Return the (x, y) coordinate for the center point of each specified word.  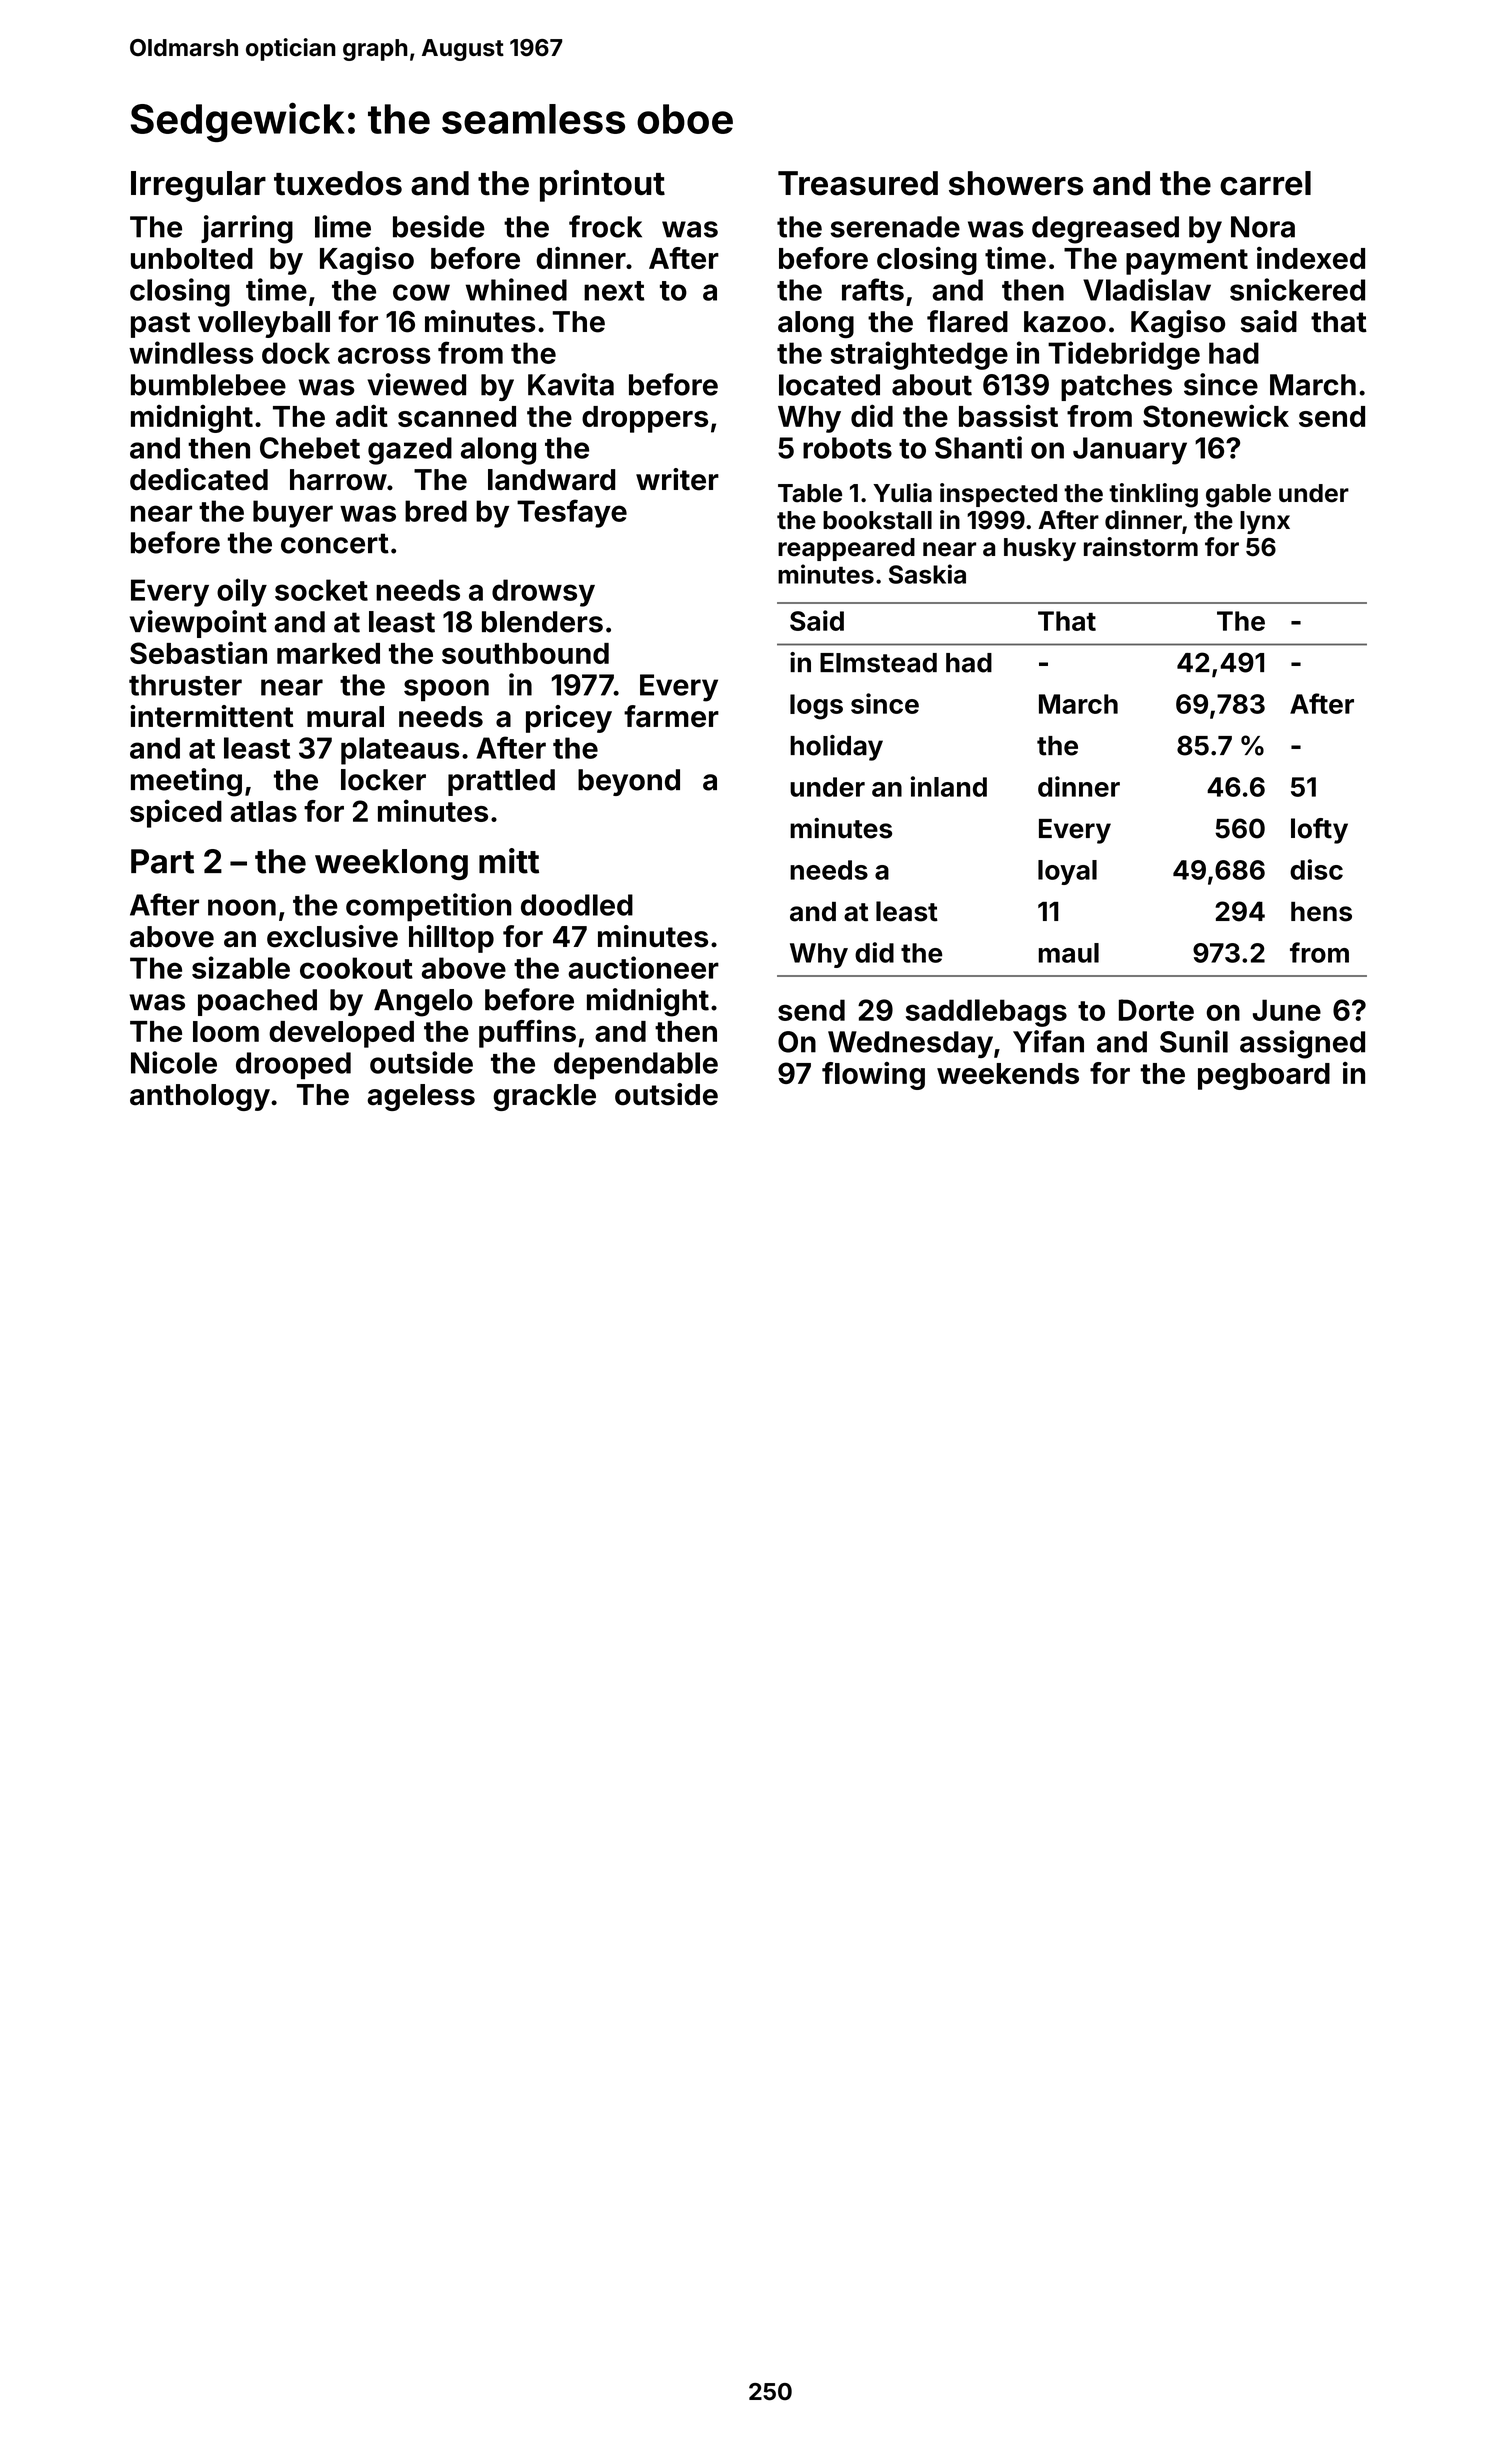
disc (1316, 869)
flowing (873, 1076)
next (614, 291)
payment (1187, 262)
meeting (186, 782)
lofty (1319, 831)
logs (816, 707)
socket (321, 590)
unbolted (192, 258)
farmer (671, 716)
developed (341, 1034)
